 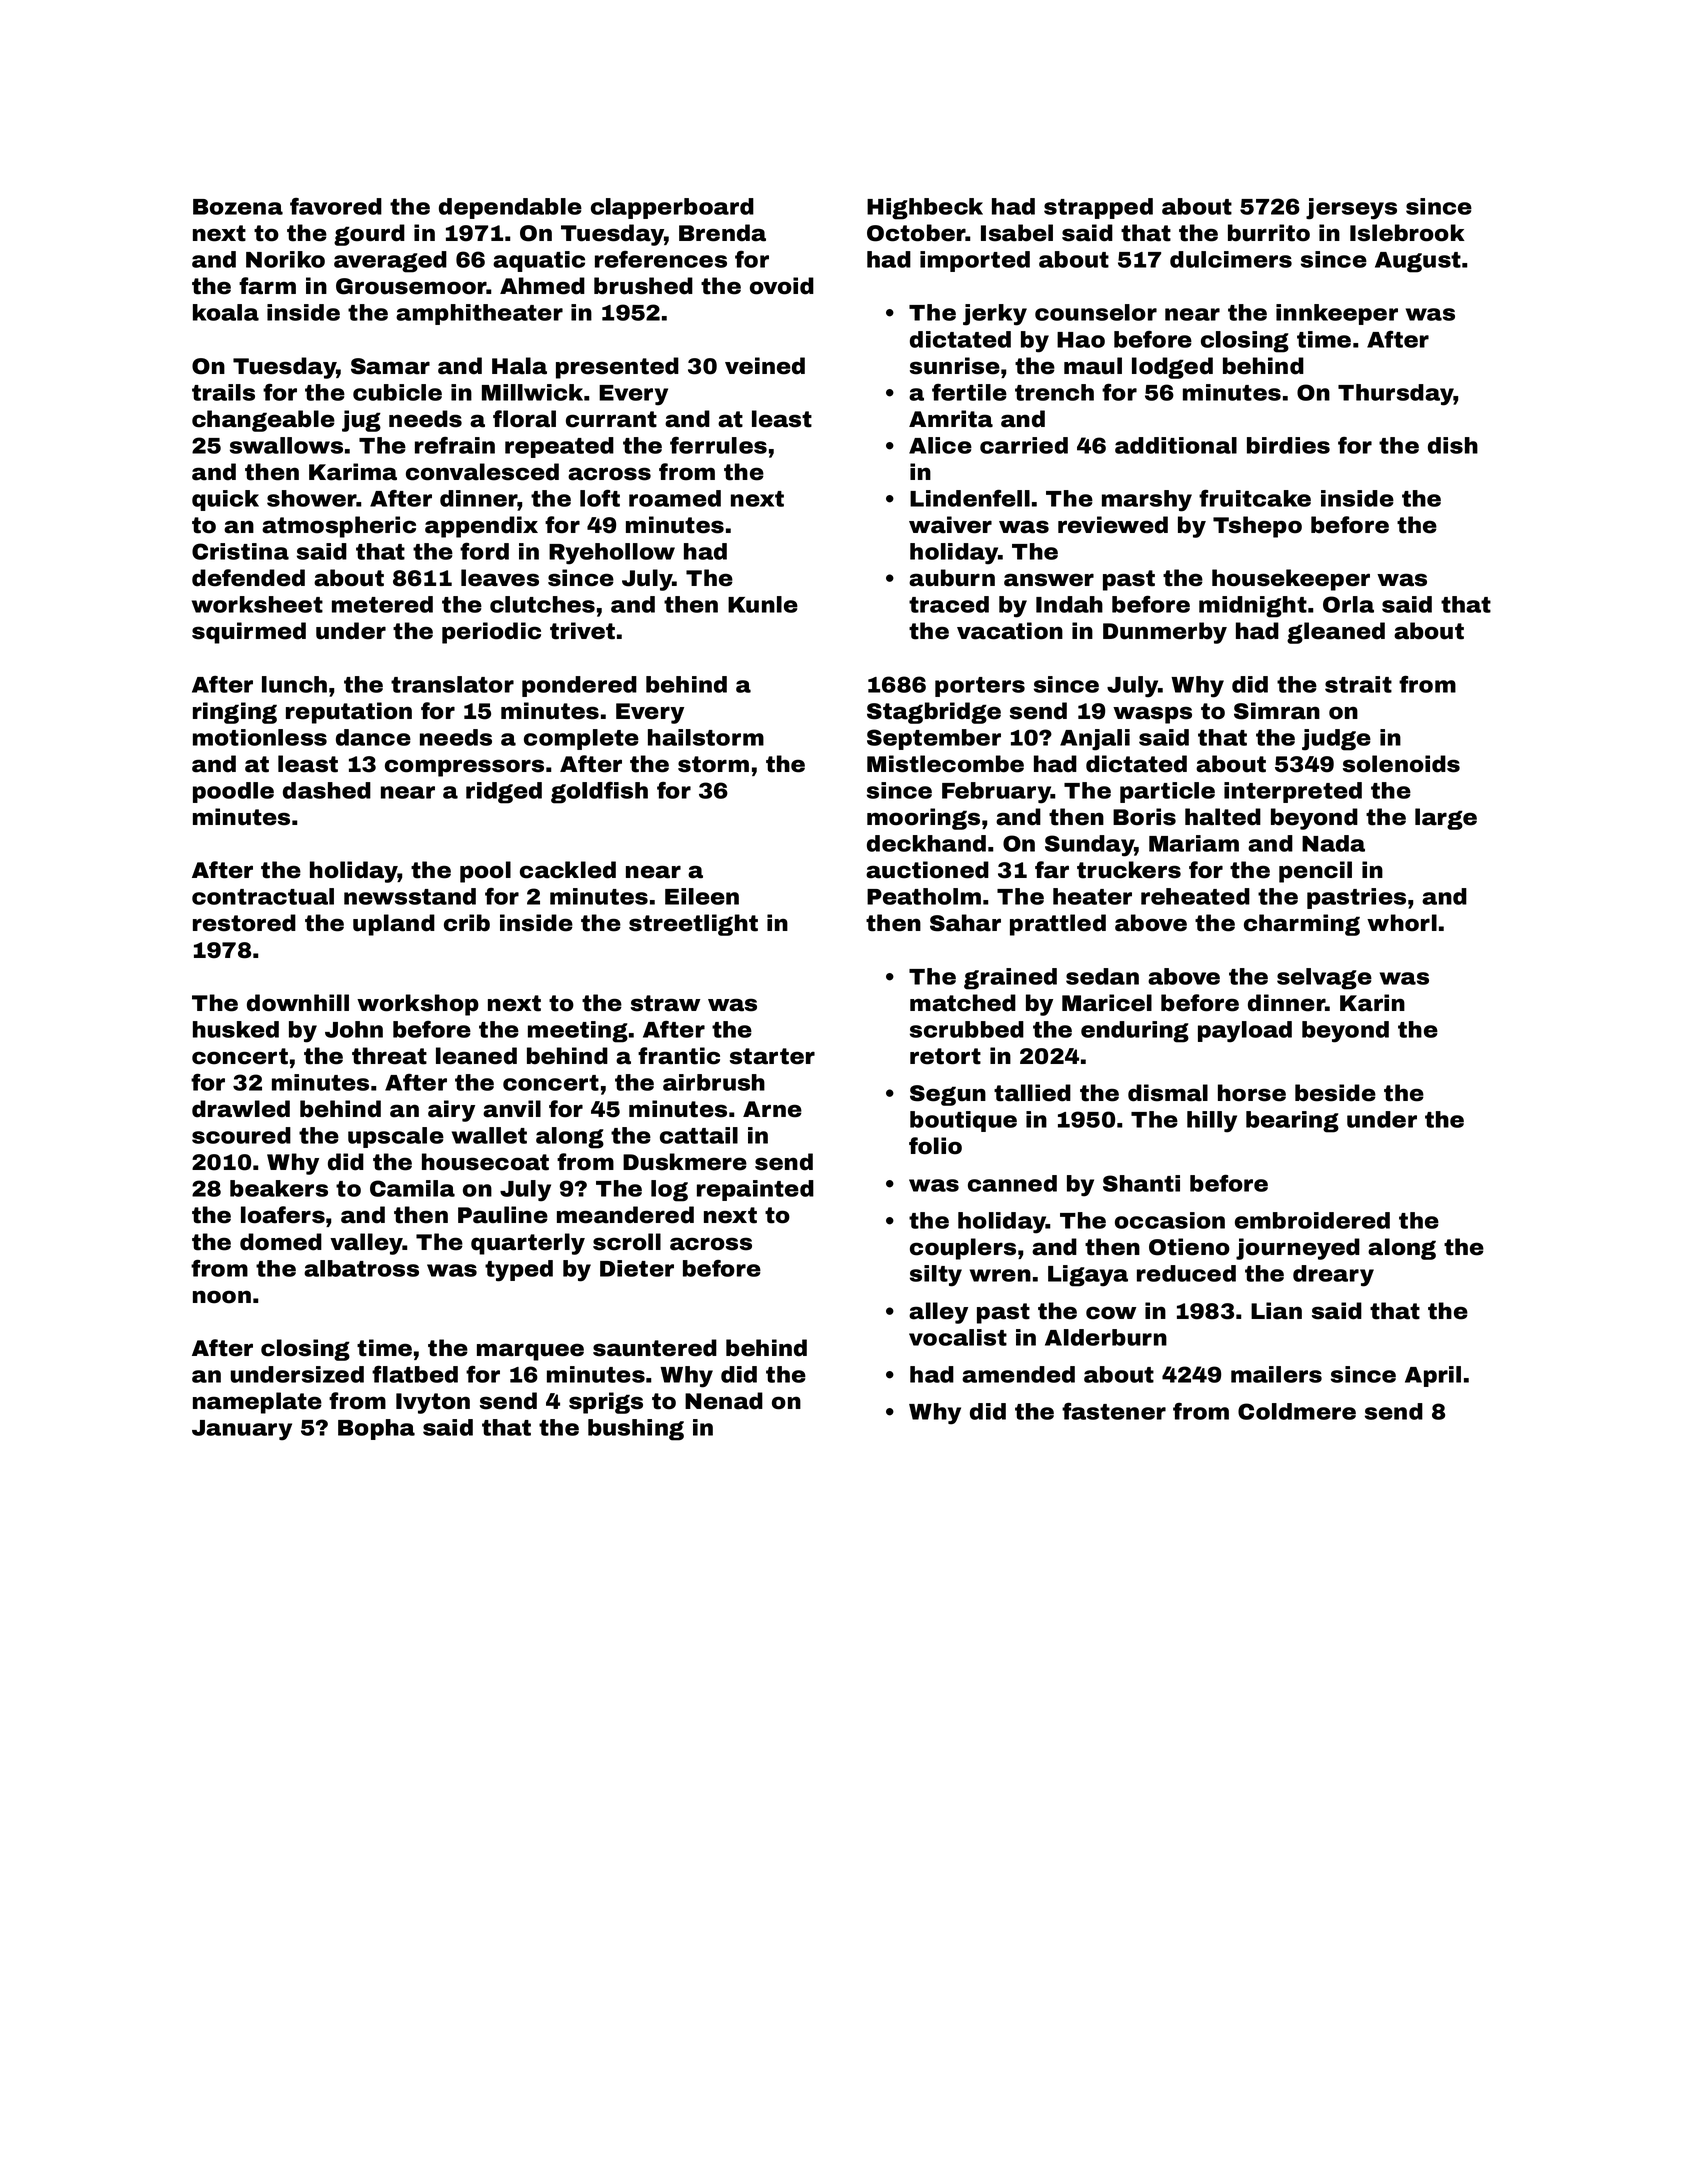 What do you see at coordinates (510, 208) in the document?
I see `dependable` at bounding box center [510, 208].
